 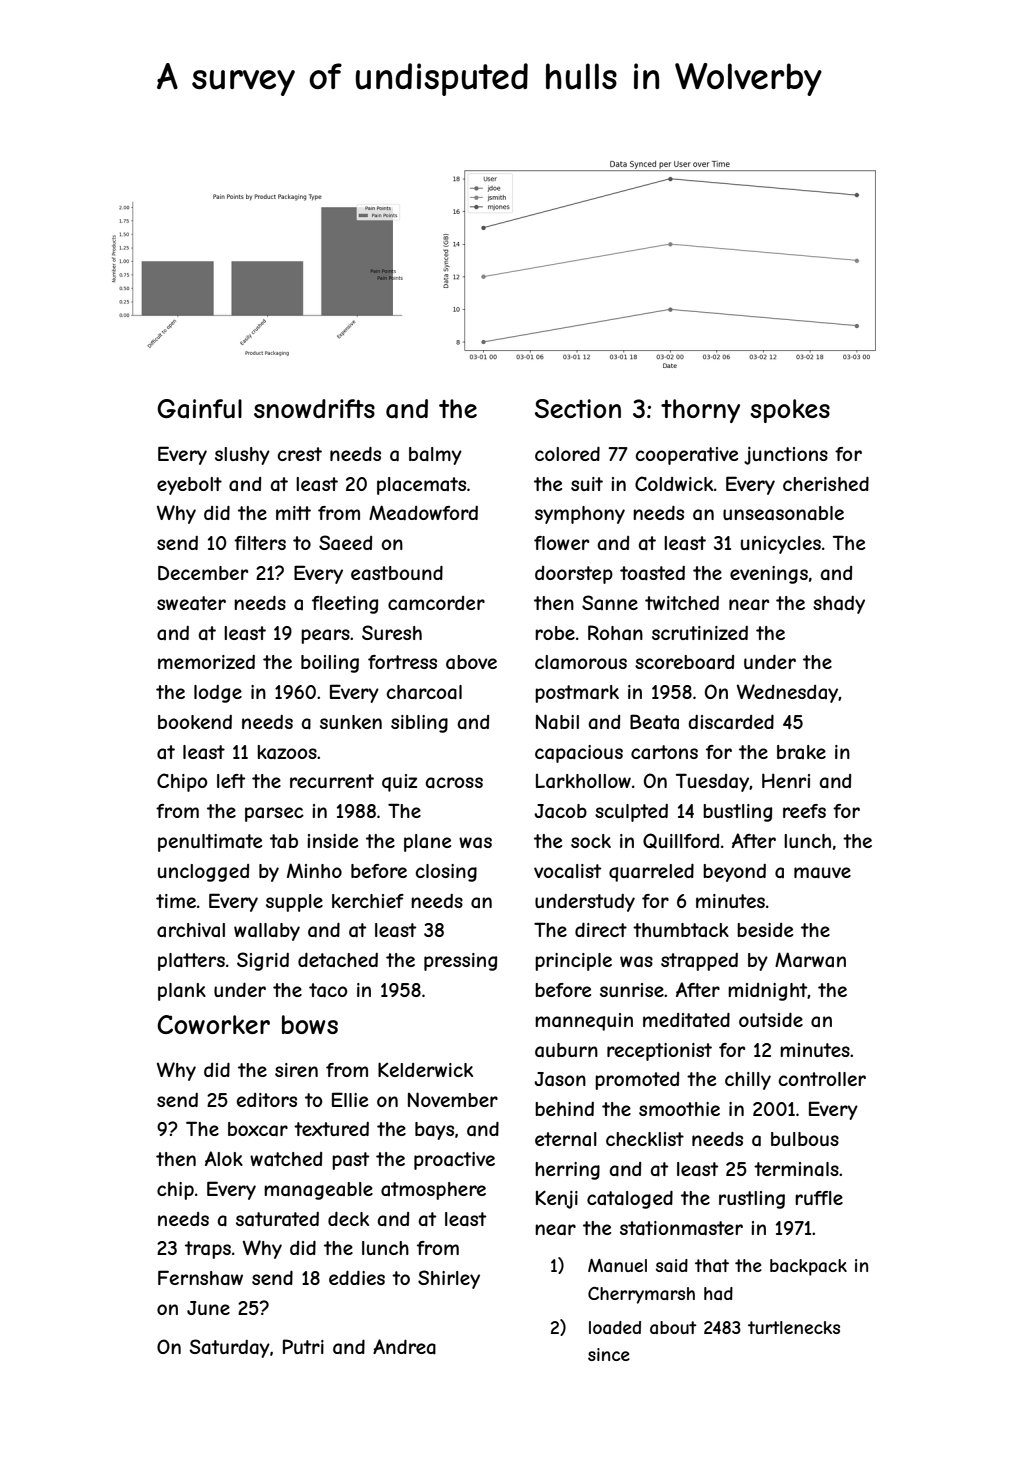 What do you see at coordinates (224, 1158) in the document?
I see `Alok` at bounding box center [224, 1158].
